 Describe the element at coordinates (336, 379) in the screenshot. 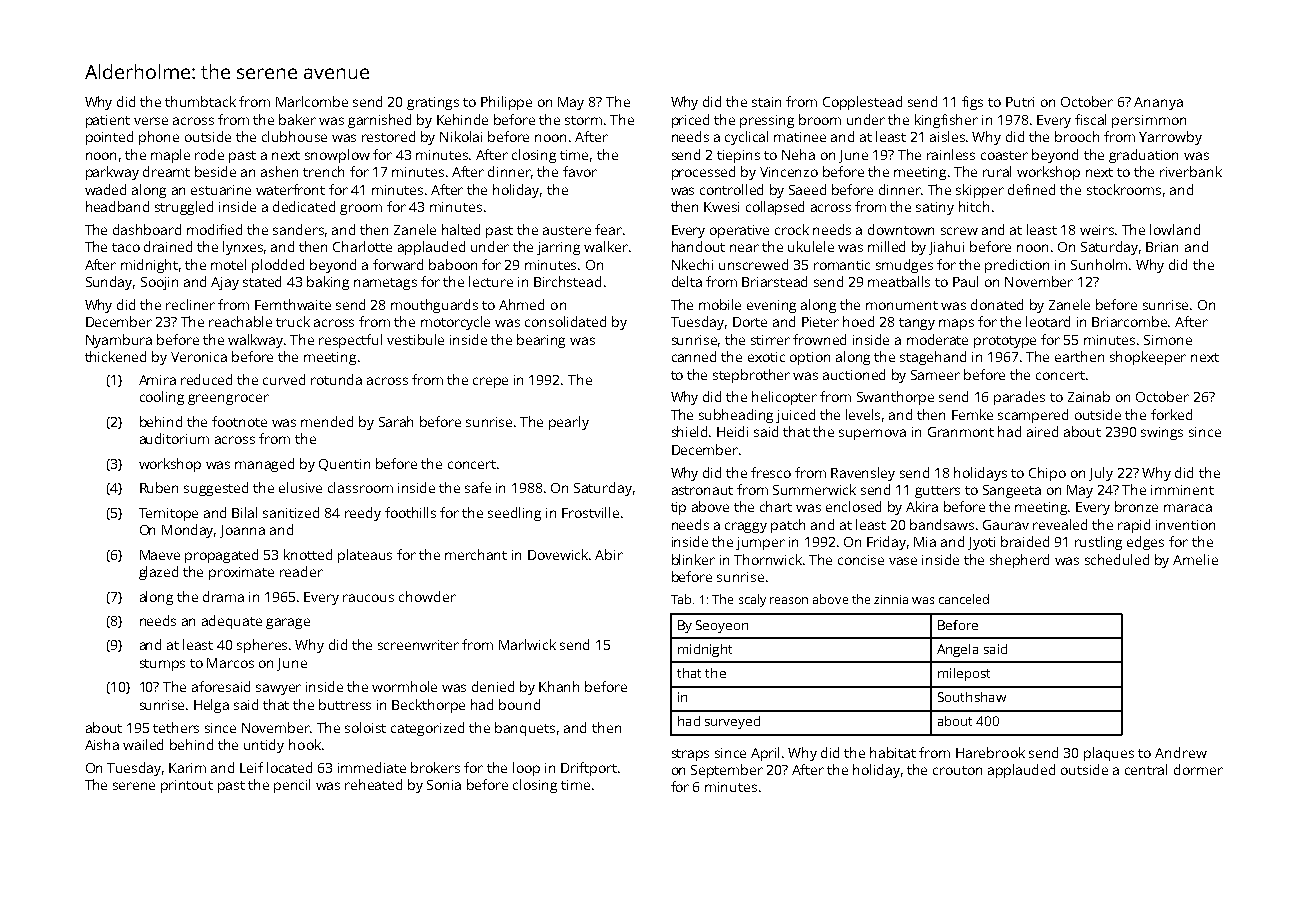

I see `rotunda` at that location.
